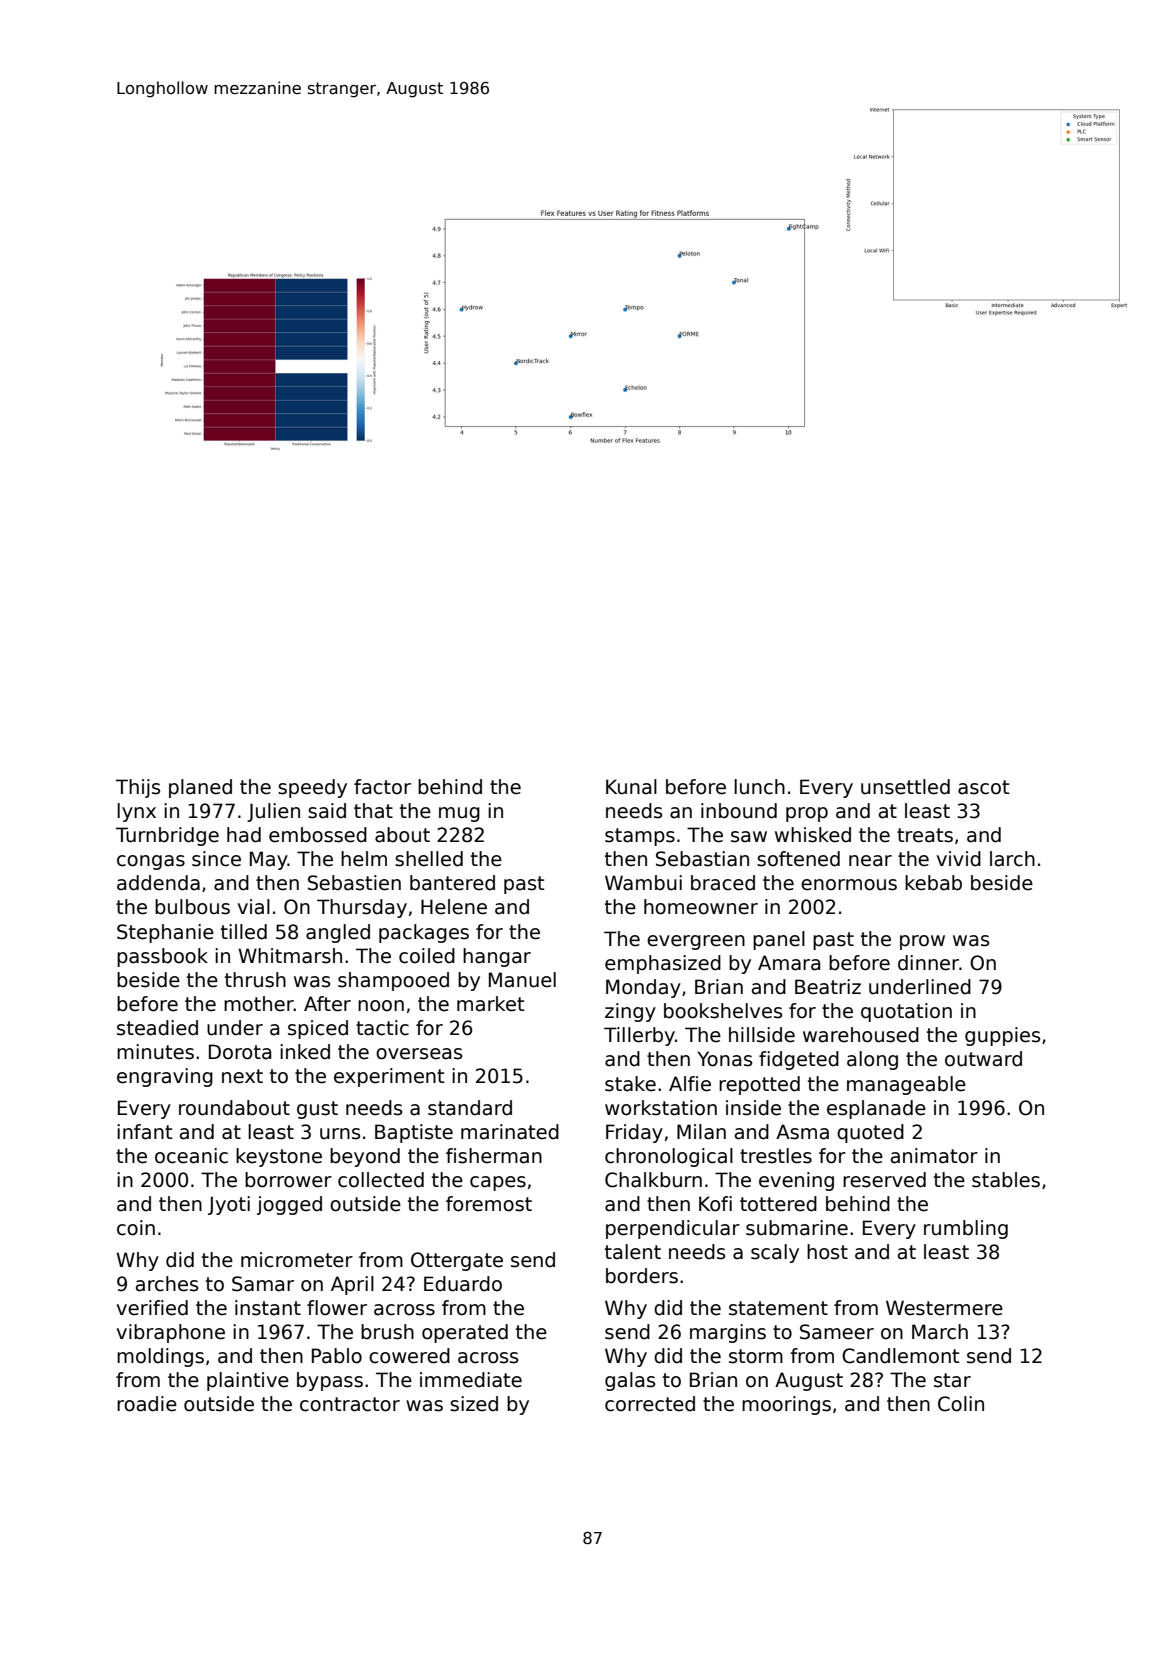  Describe the element at coordinates (429, 859) in the screenshot. I see `shelled` at that location.
